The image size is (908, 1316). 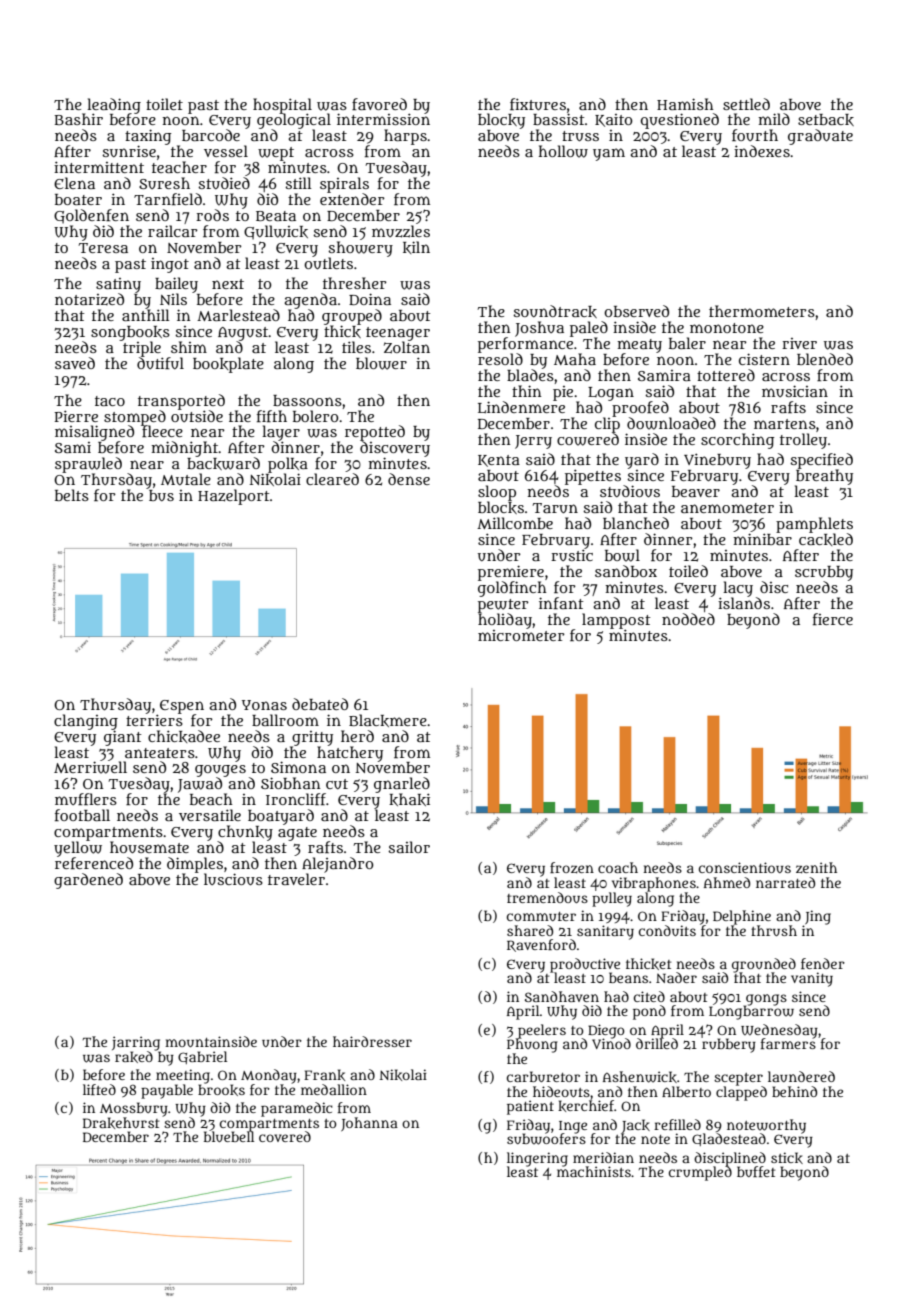 What do you see at coordinates (618, 867) in the screenshot?
I see `coach` at bounding box center [618, 867].
